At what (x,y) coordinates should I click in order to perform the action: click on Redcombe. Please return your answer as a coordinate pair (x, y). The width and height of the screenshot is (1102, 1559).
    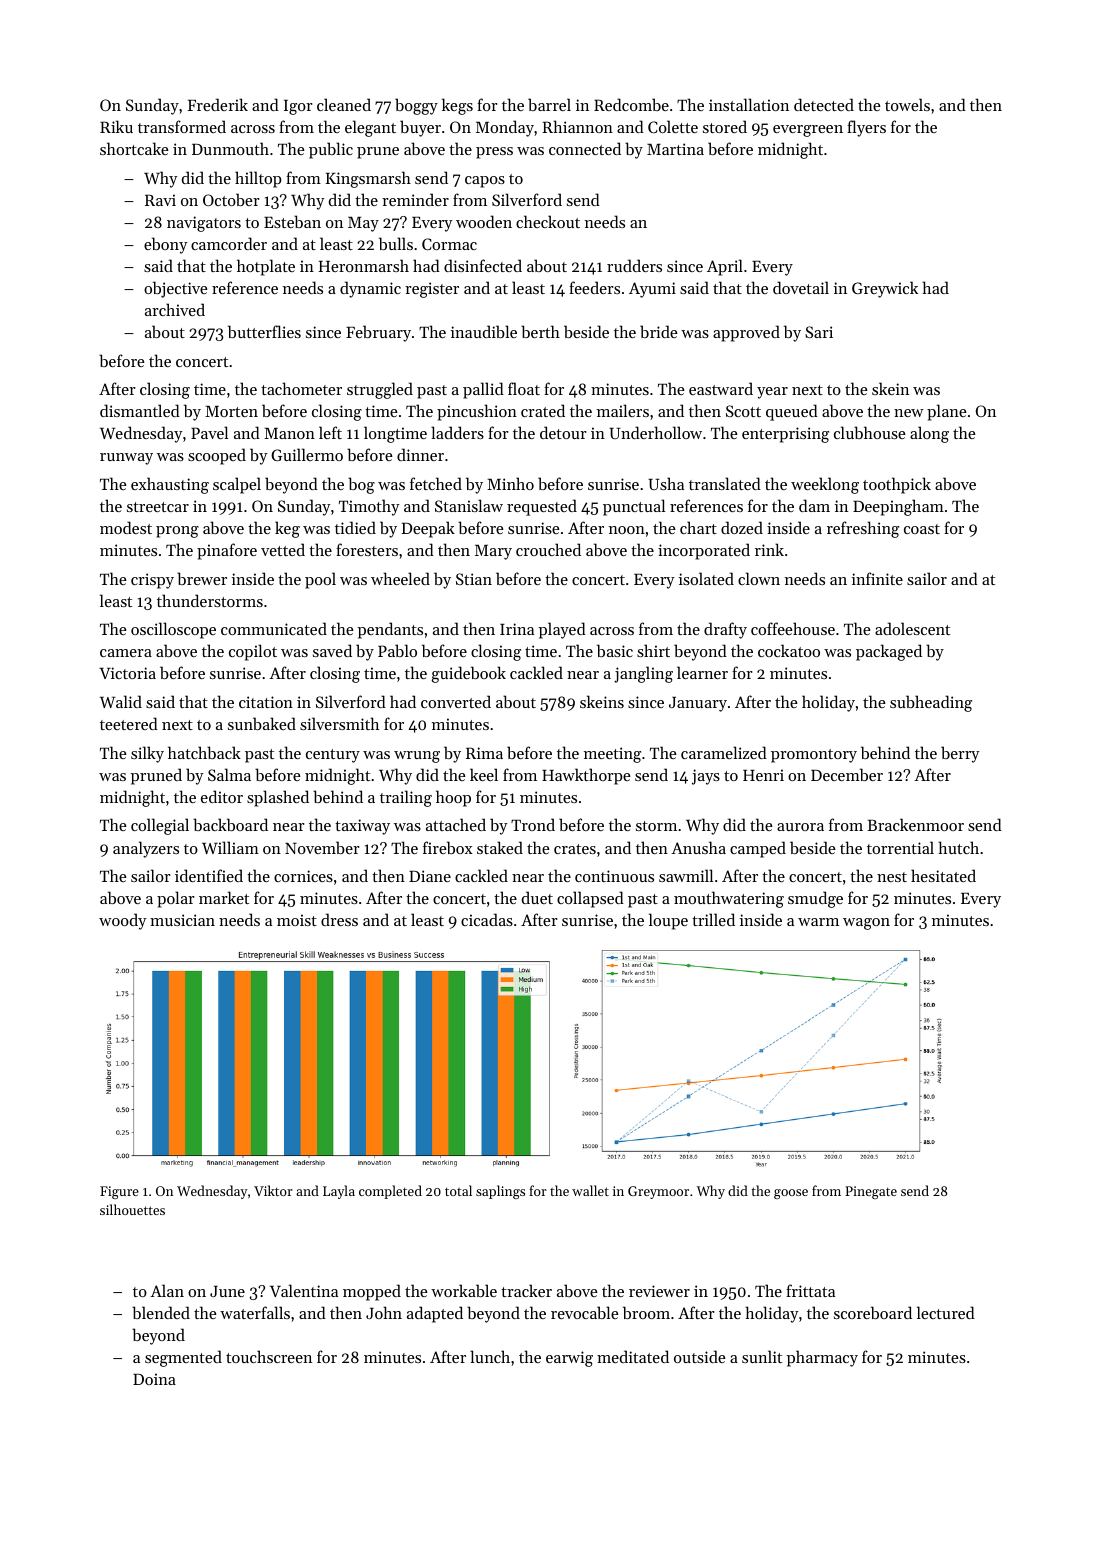
    Looking at the image, I should click on (631, 104).
